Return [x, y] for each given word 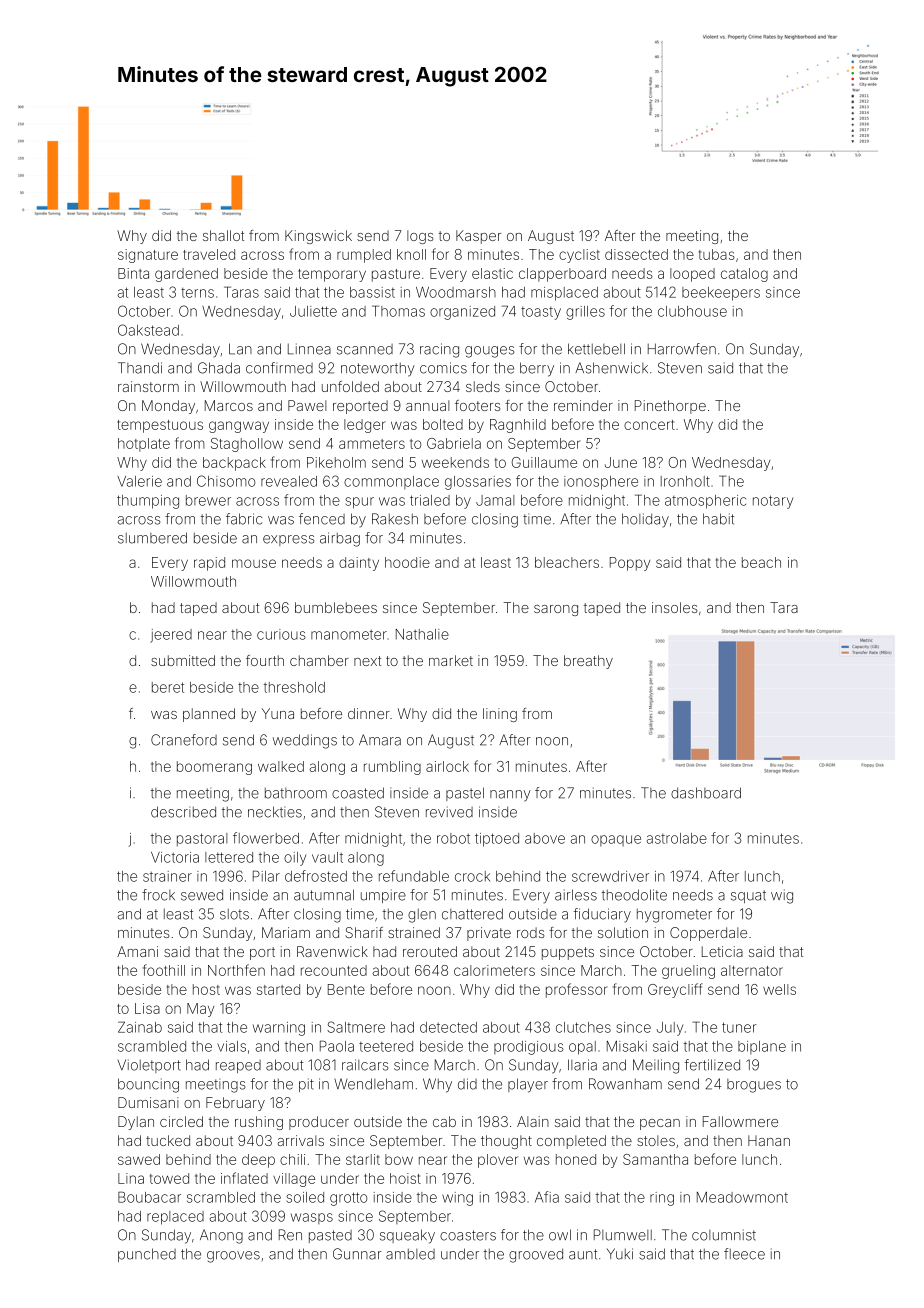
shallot [223, 235]
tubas [717, 254]
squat [748, 896]
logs [420, 237]
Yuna [278, 713]
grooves [233, 1257]
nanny [510, 796]
